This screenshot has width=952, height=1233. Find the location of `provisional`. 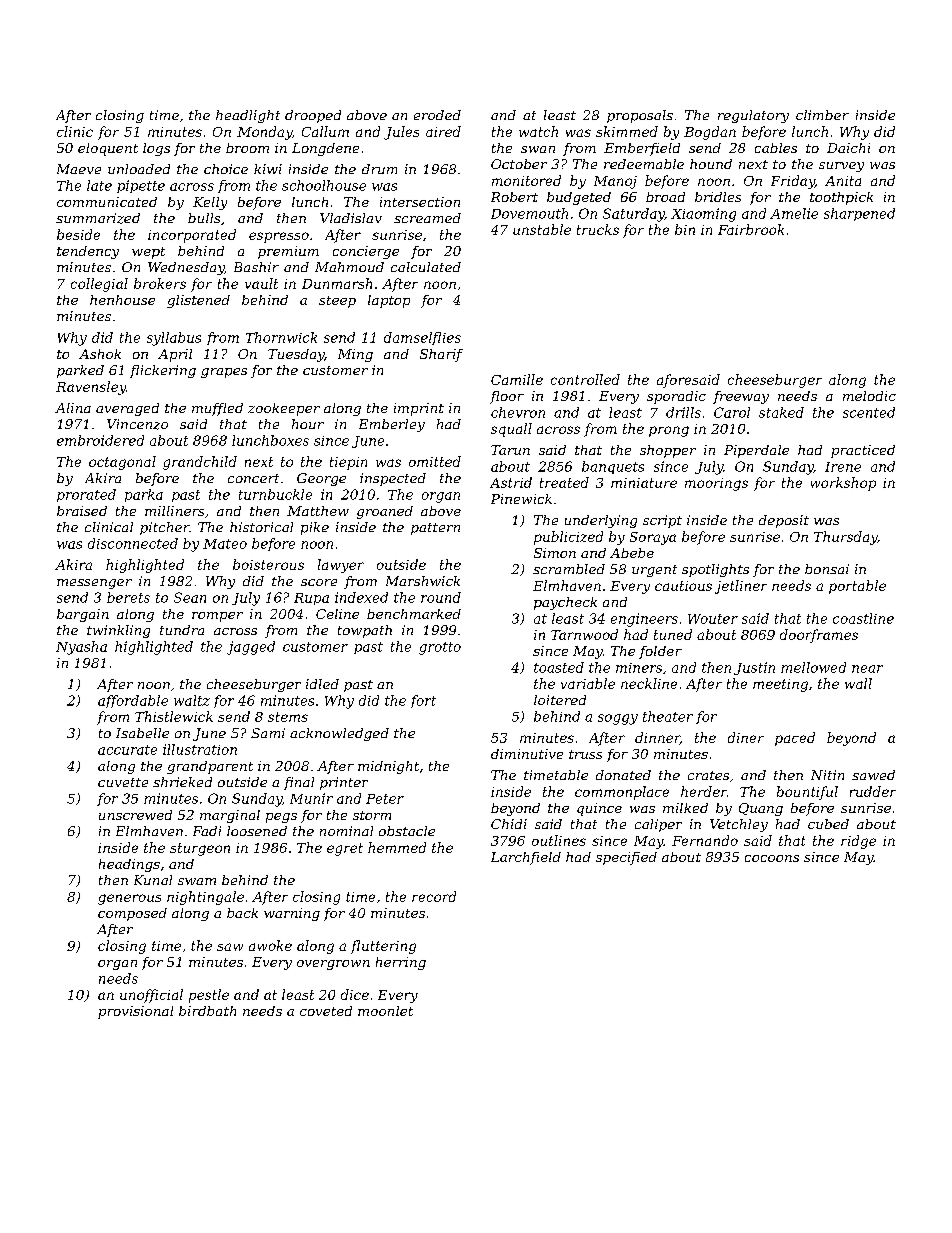

provisional is located at coordinates (135, 1012).
